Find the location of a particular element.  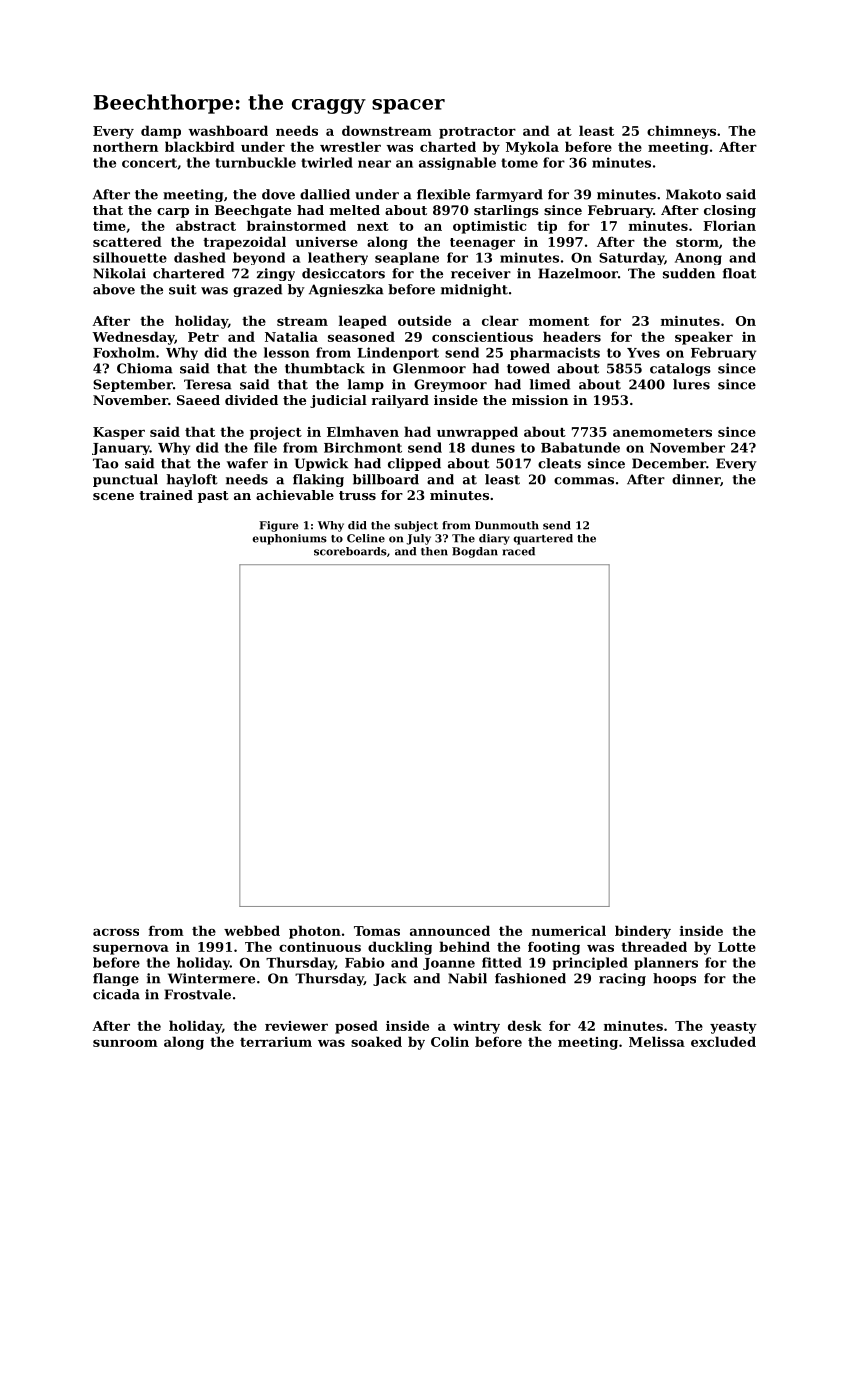

concert is located at coordinates (149, 163).
